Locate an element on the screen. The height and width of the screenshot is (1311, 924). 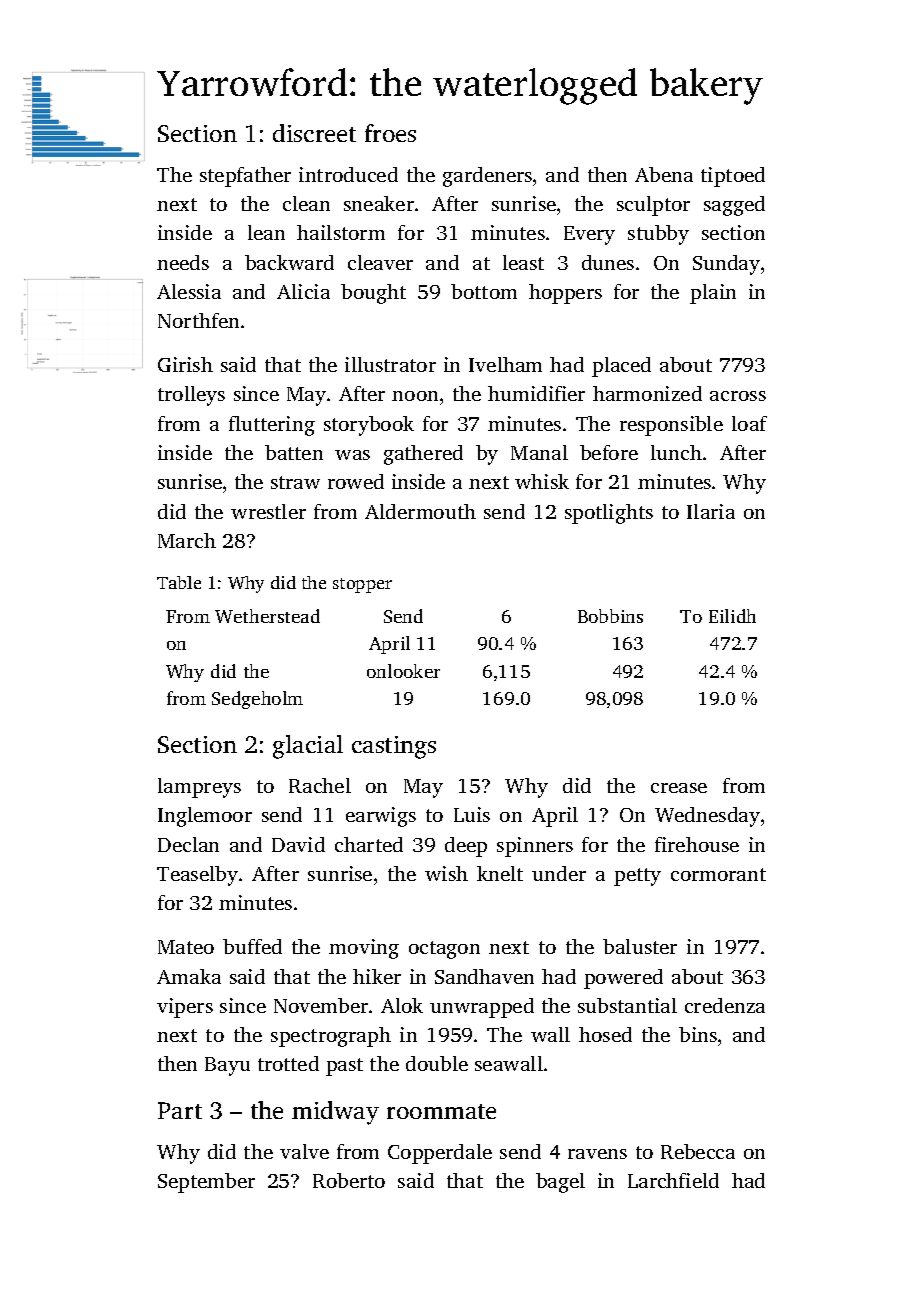
Roberto is located at coordinates (349, 1180).
